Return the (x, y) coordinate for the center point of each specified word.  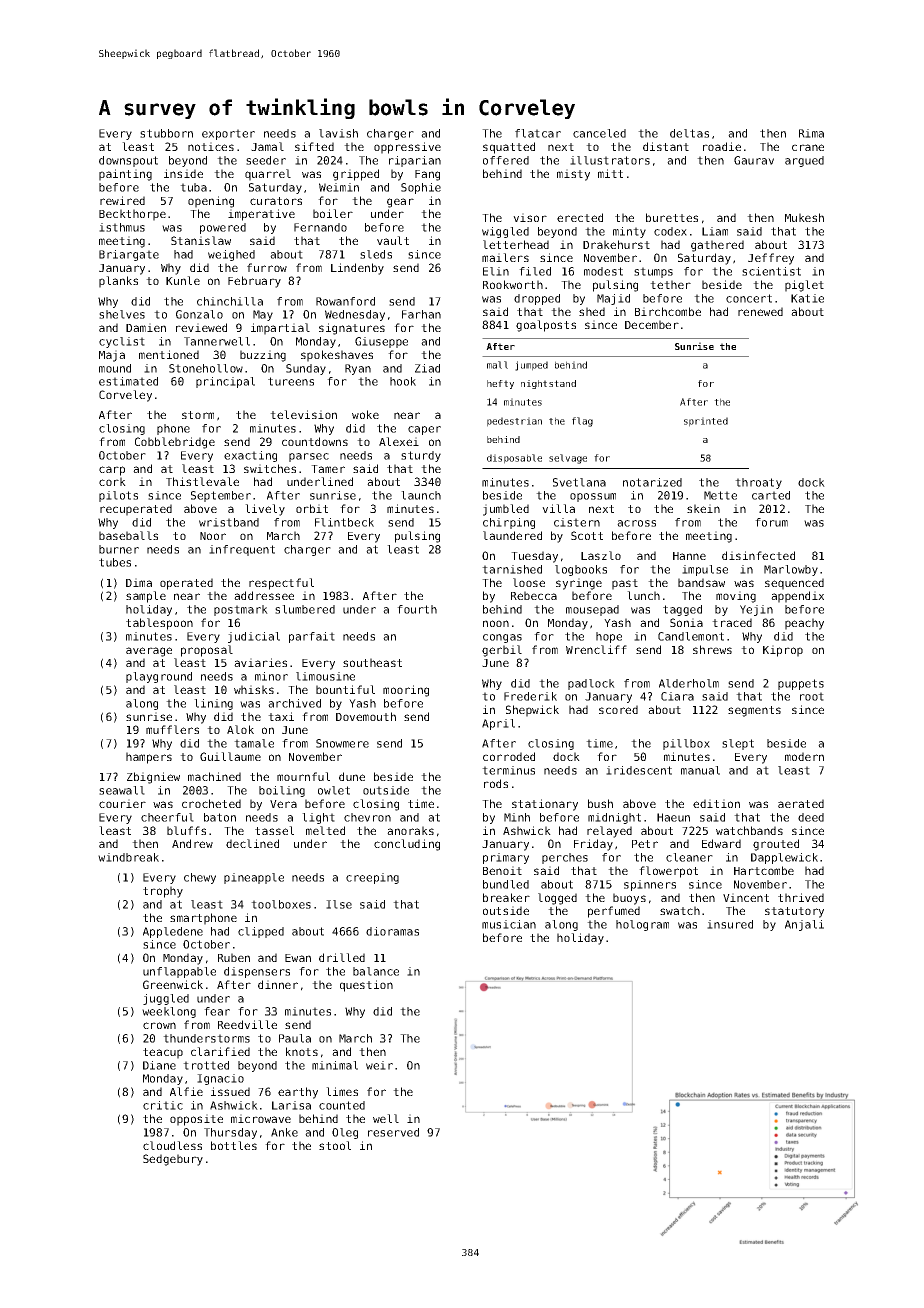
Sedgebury (173, 1160)
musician (509, 924)
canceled (599, 133)
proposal (207, 651)
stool (335, 1145)
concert (749, 298)
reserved (393, 1132)
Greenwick (173, 984)
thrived (801, 897)
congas (502, 638)
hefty (500, 384)
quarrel (268, 175)
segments (754, 711)
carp (112, 471)
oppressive (407, 148)
